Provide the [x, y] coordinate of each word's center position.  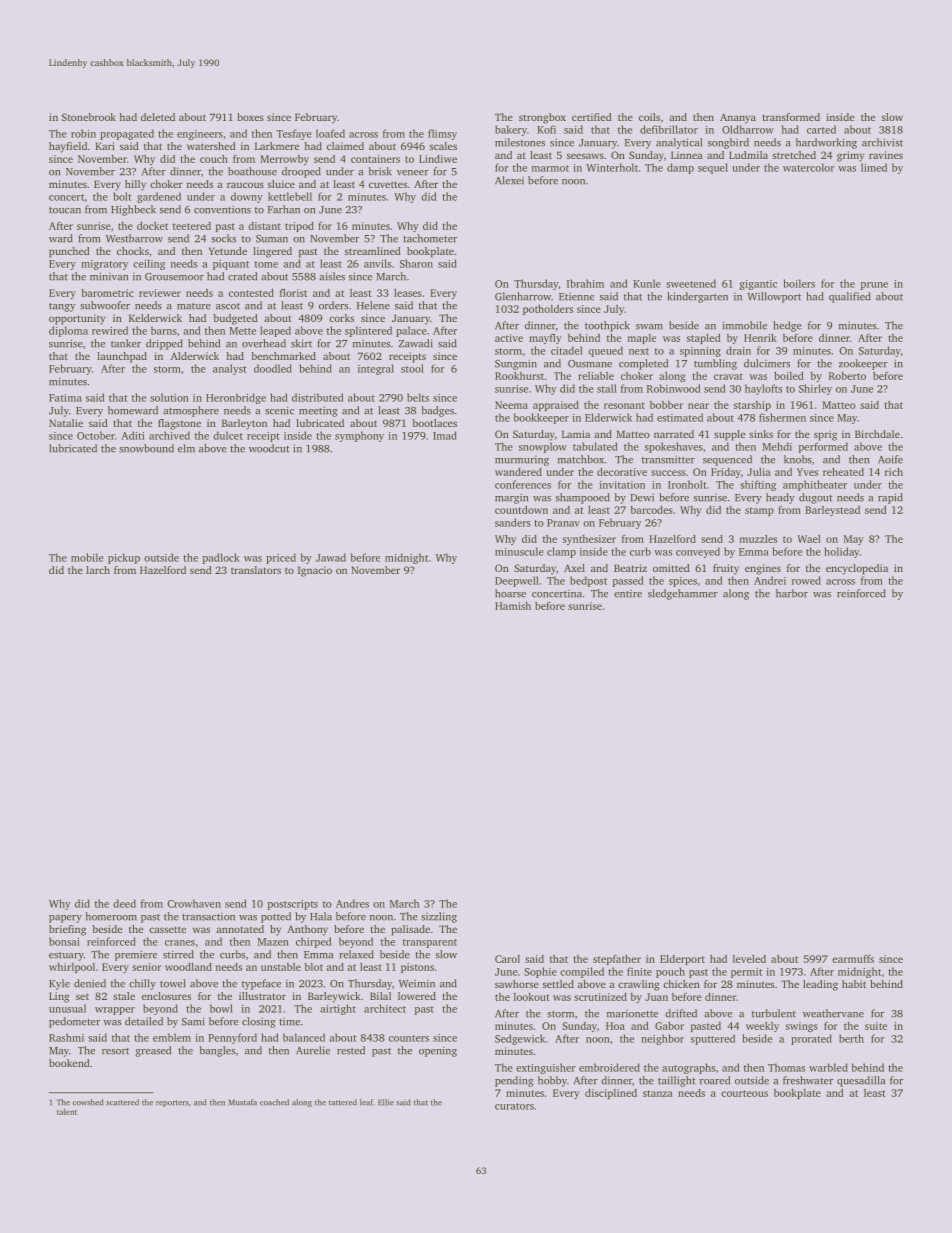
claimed [345, 146]
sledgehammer [683, 594]
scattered [122, 1102]
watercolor [809, 167]
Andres [352, 903]
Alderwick [195, 356]
